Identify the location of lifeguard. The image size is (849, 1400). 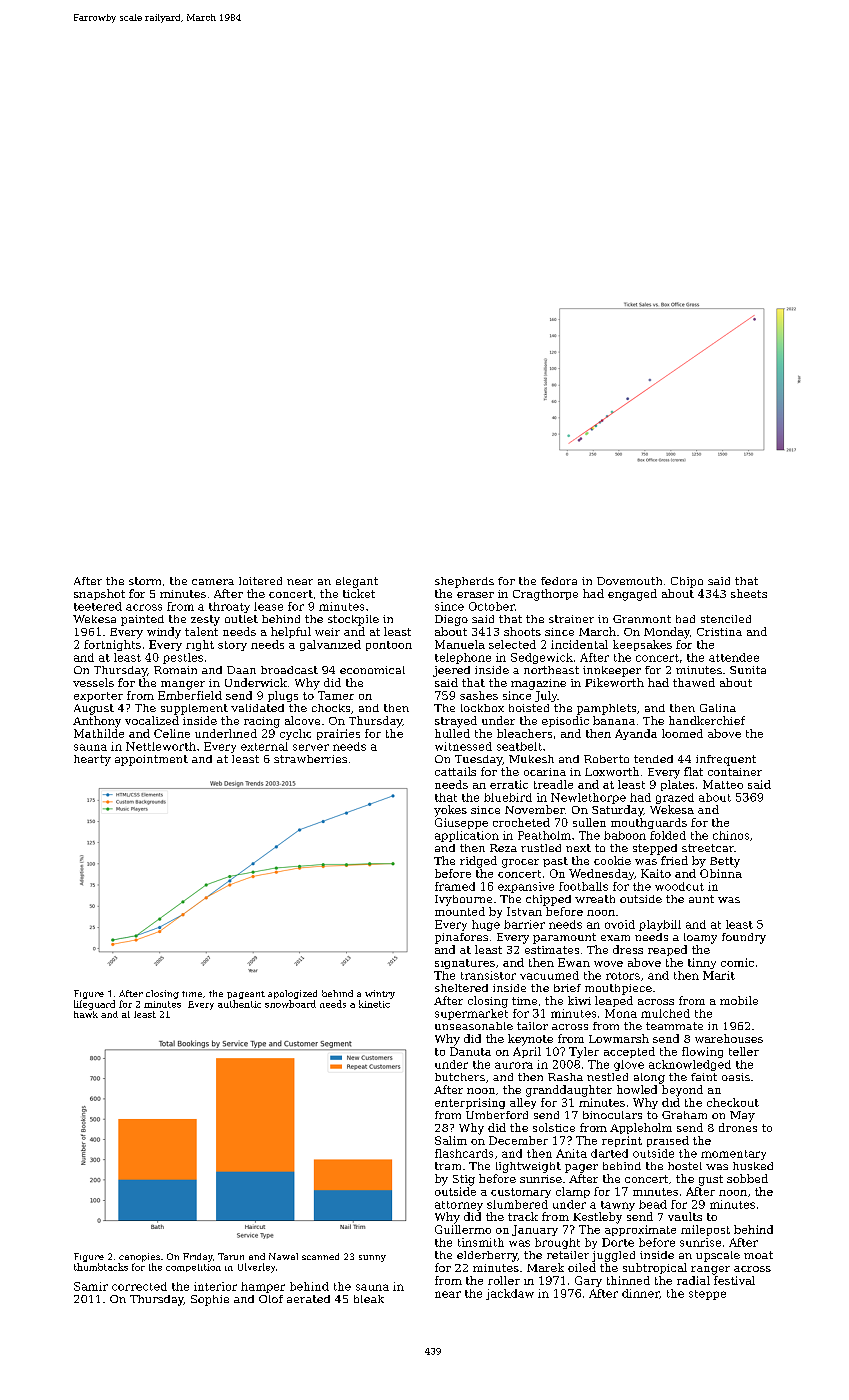
(94, 1005).
